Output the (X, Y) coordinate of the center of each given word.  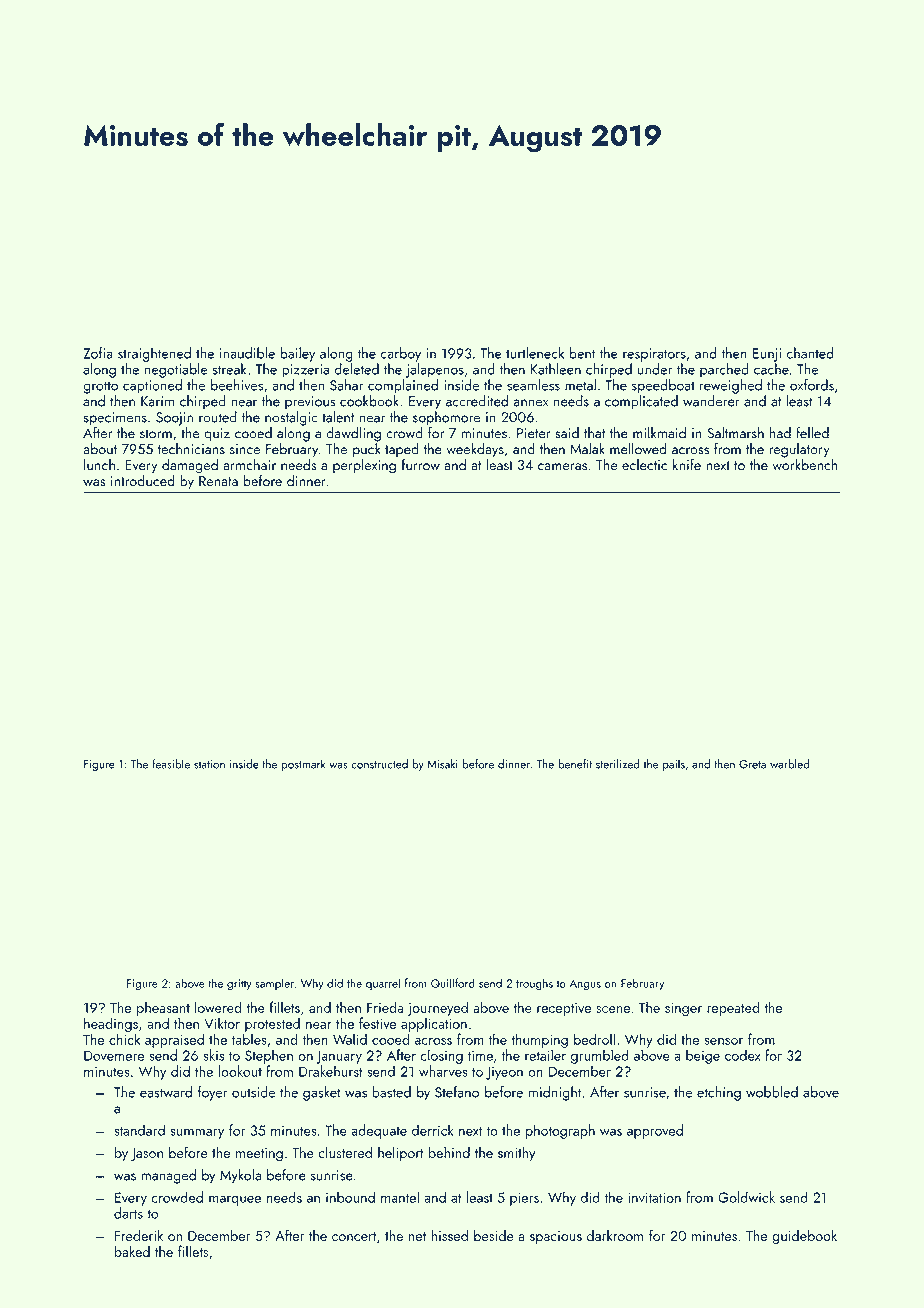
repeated (733, 1008)
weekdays (475, 450)
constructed (379, 764)
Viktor (222, 1023)
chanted (810, 353)
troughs (534, 984)
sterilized (618, 764)
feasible (171, 764)
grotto (100, 387)
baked (132, 1251)
